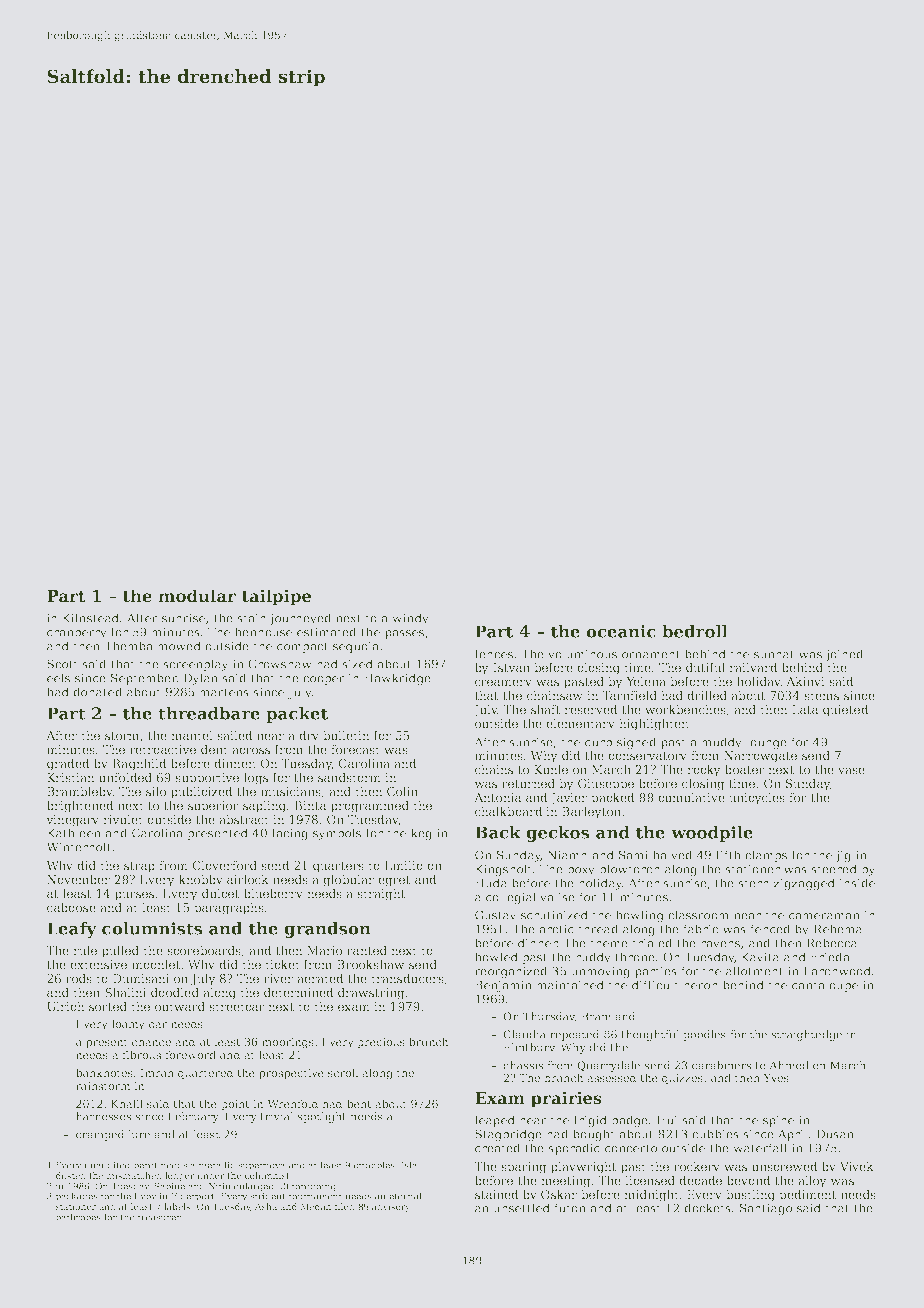 The width and height of the page is (924, 1308). What do you see at coordinates (789, 1065) in the page?
I see `Ahmed` at bounding box center [789, 1065].
